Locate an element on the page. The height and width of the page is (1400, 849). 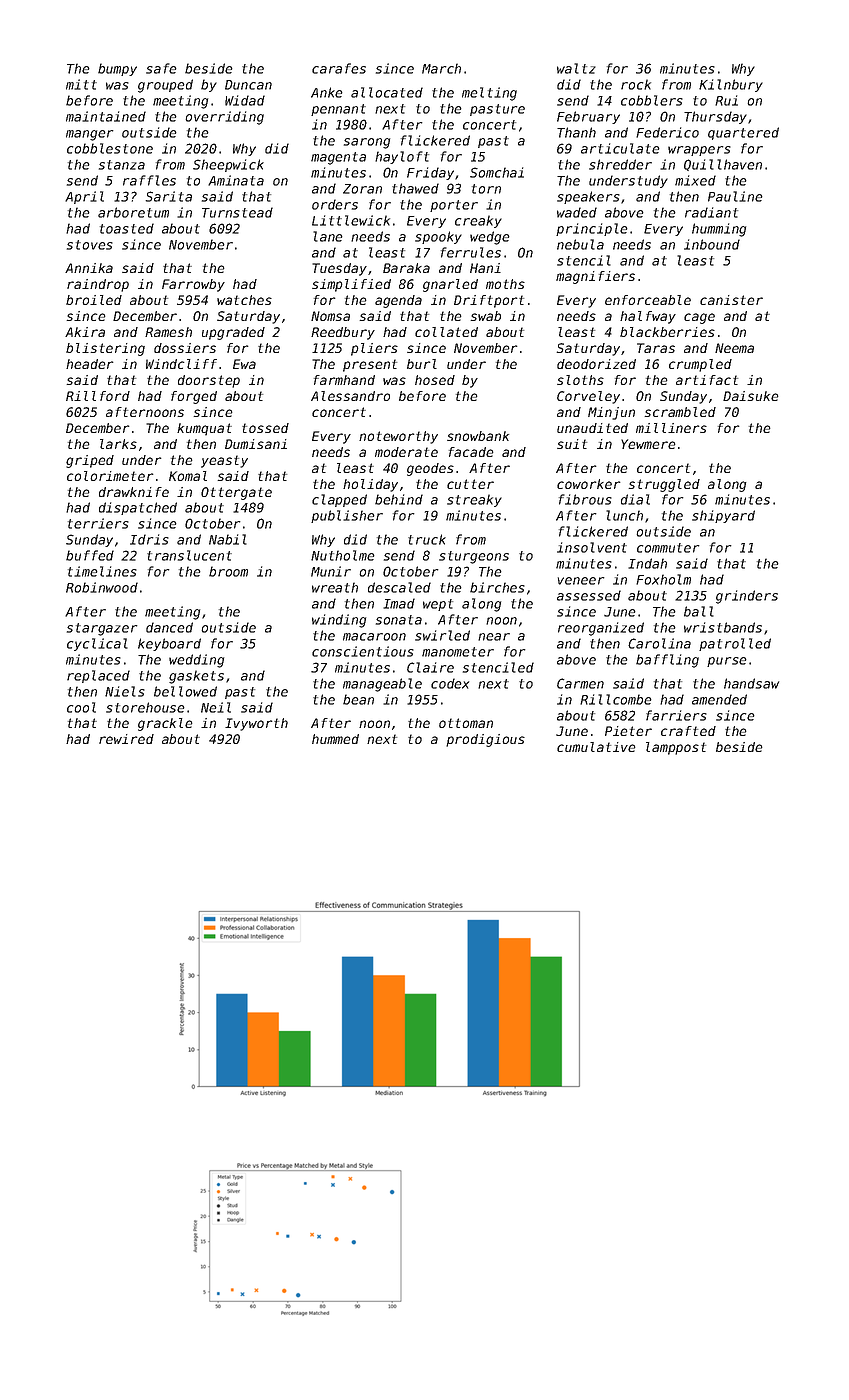
spooky is located at coordinates (438, 237).
